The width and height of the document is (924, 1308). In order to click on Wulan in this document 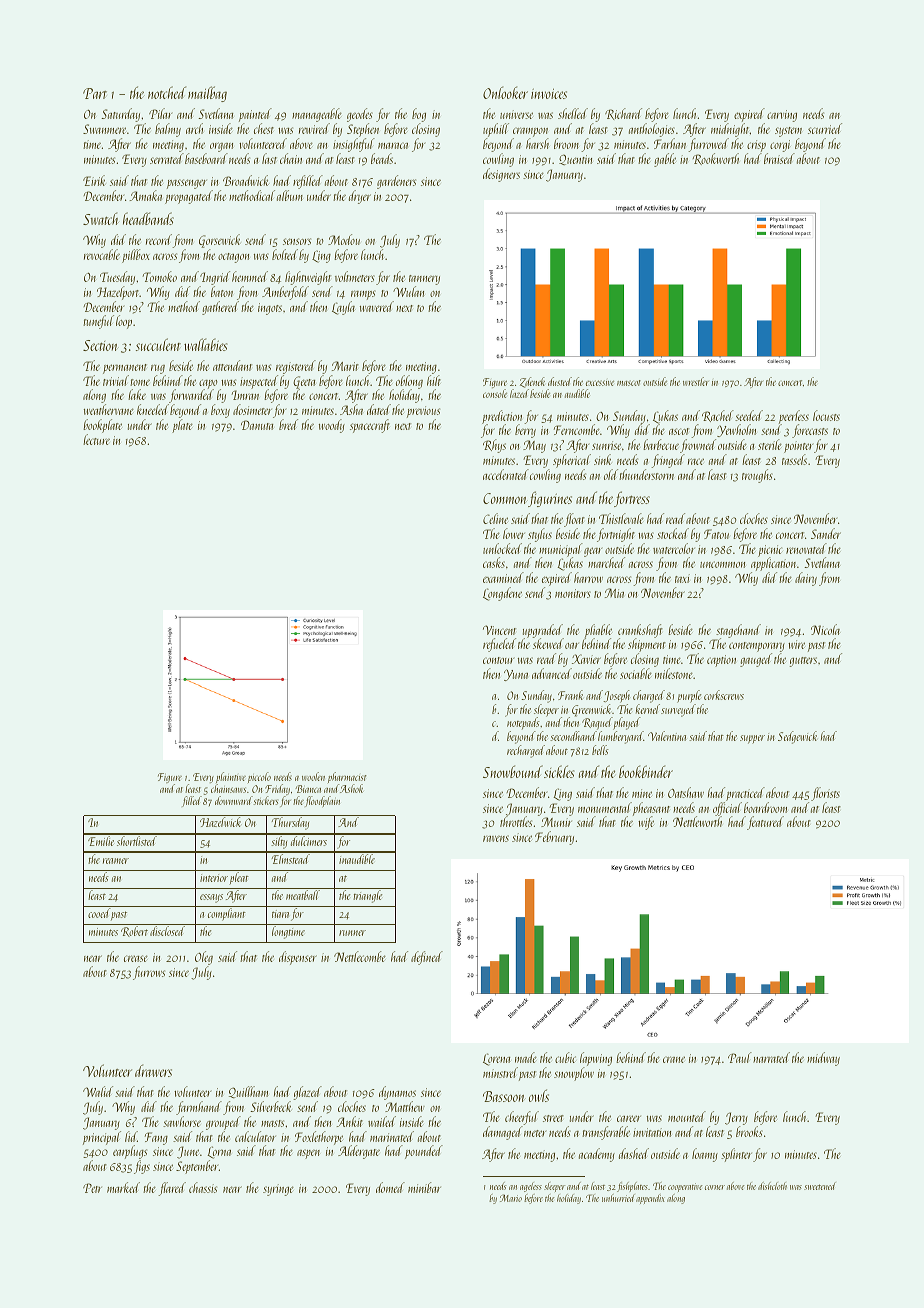, I will do `click(408, 291)`.
